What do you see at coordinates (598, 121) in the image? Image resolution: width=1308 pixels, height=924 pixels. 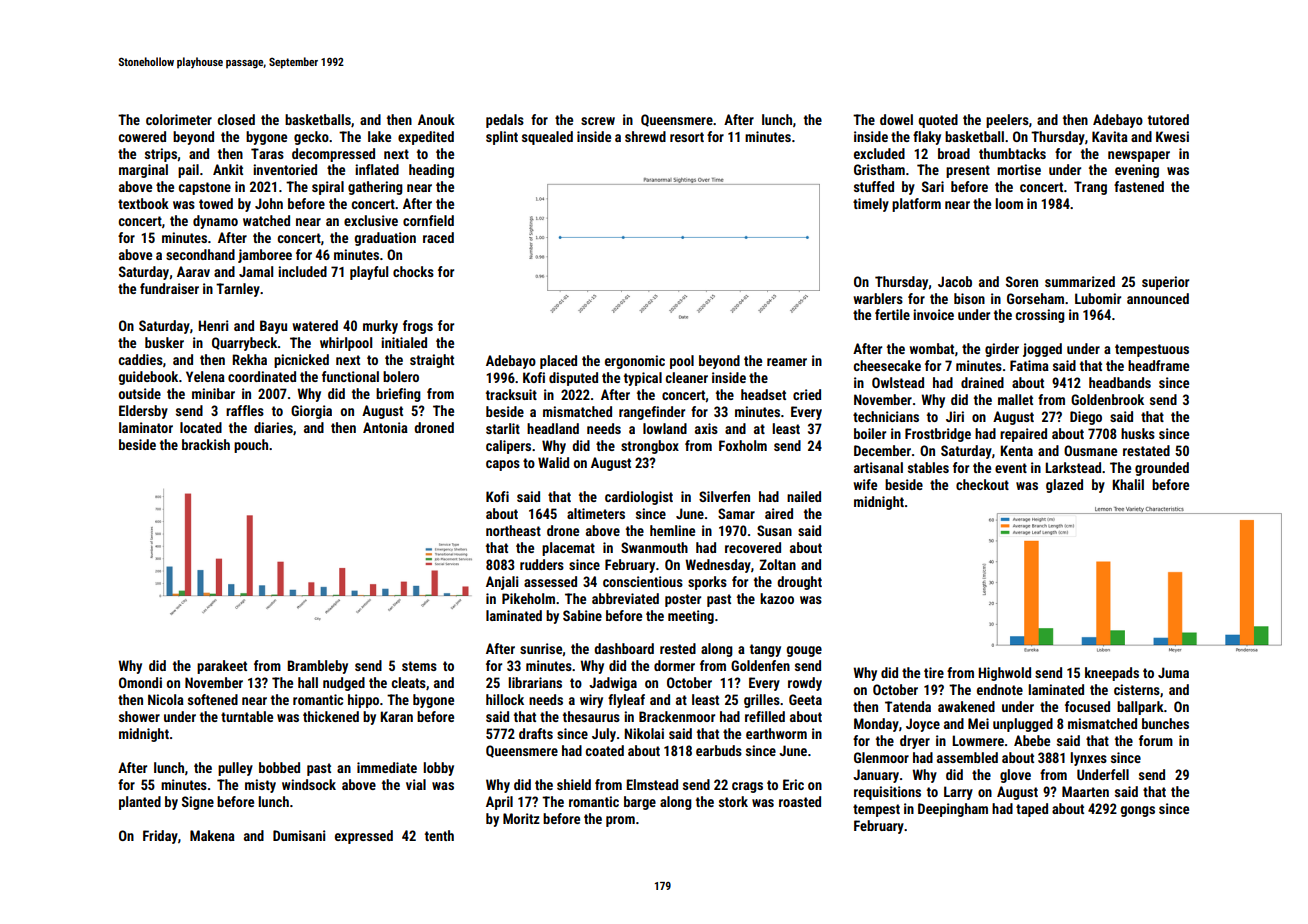 I see `screw` at bounding box center [598, 121].
